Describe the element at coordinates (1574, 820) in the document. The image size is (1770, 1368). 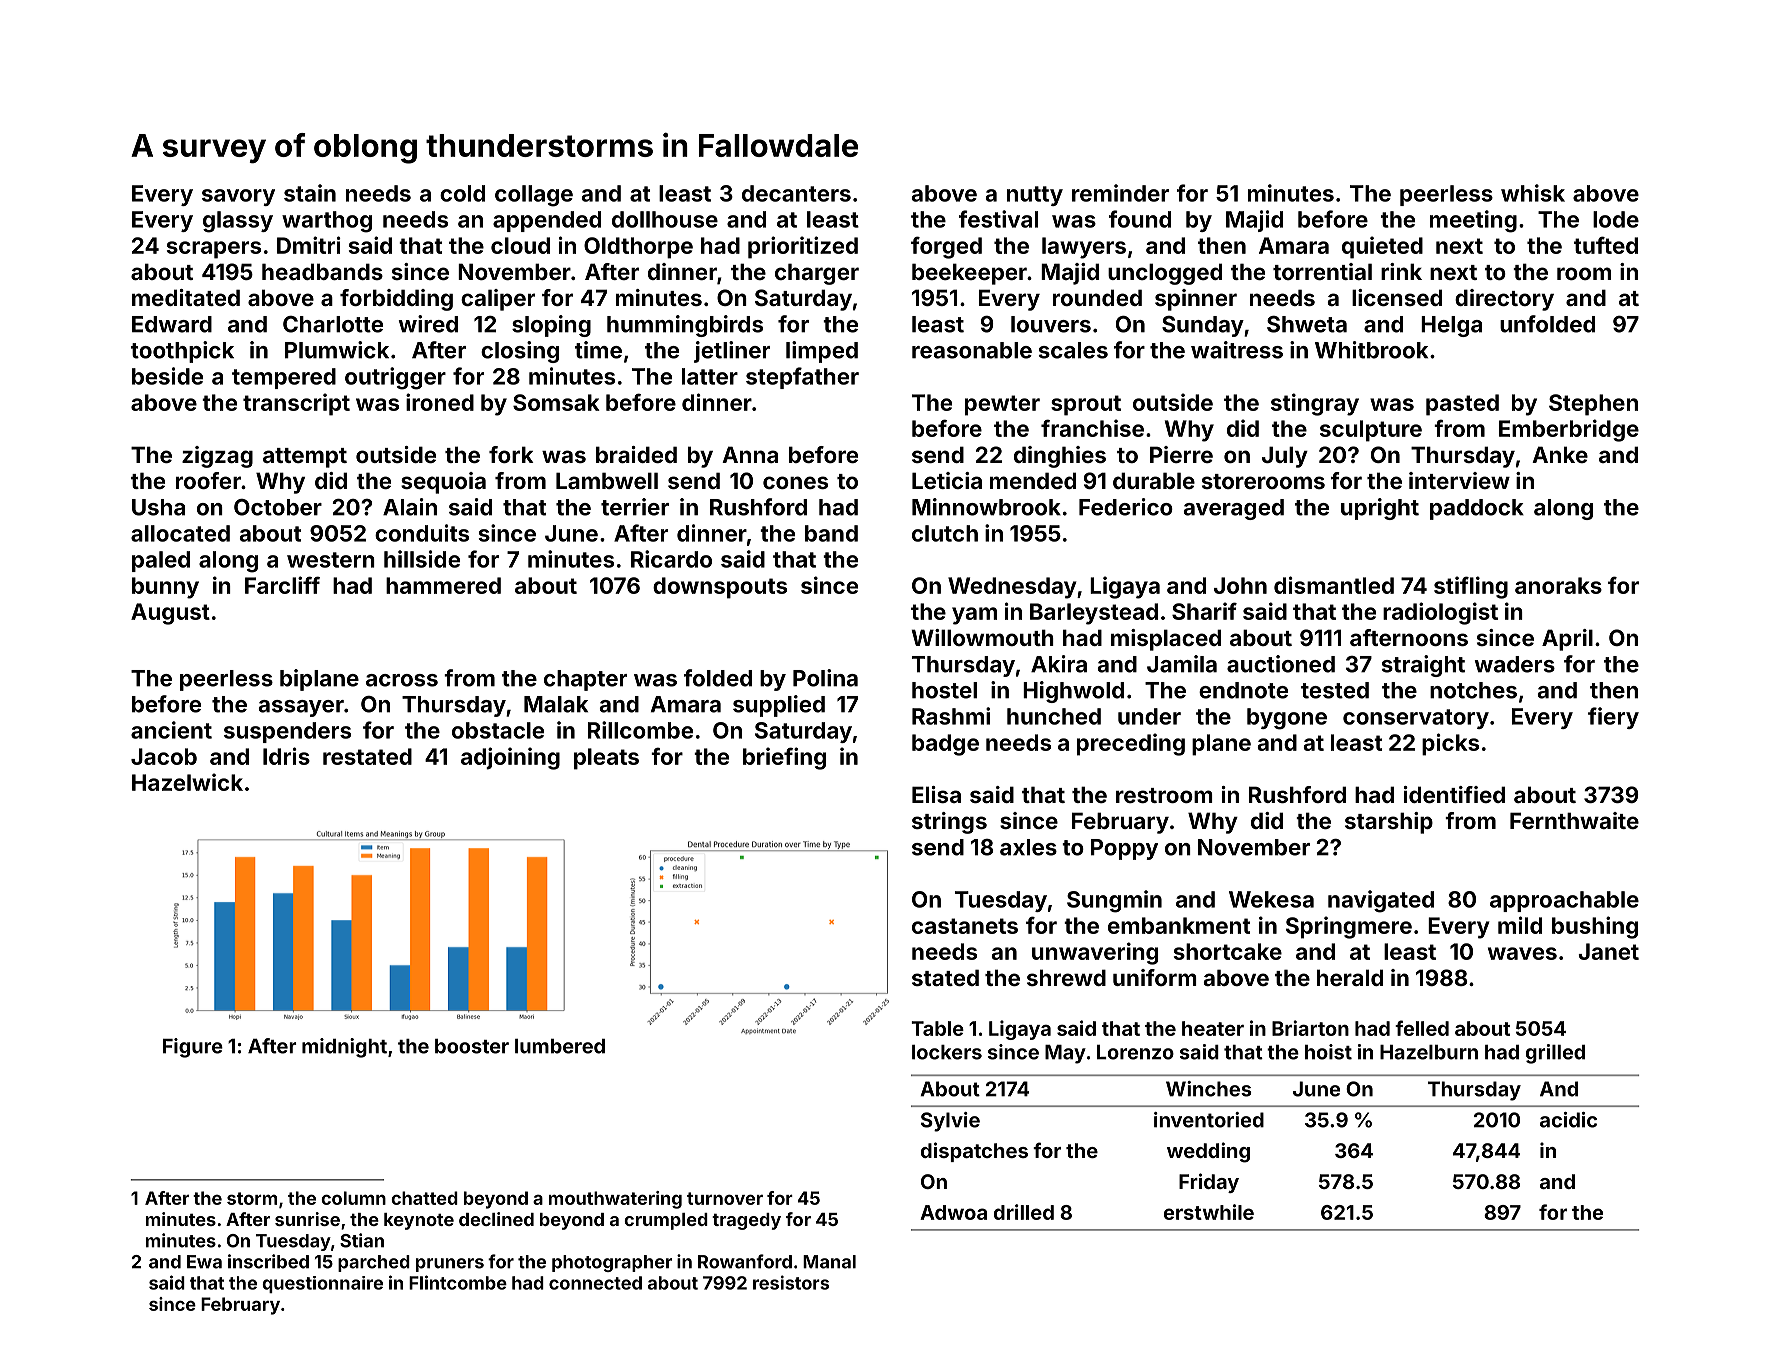
I see `Fernthwaite` at that location.
